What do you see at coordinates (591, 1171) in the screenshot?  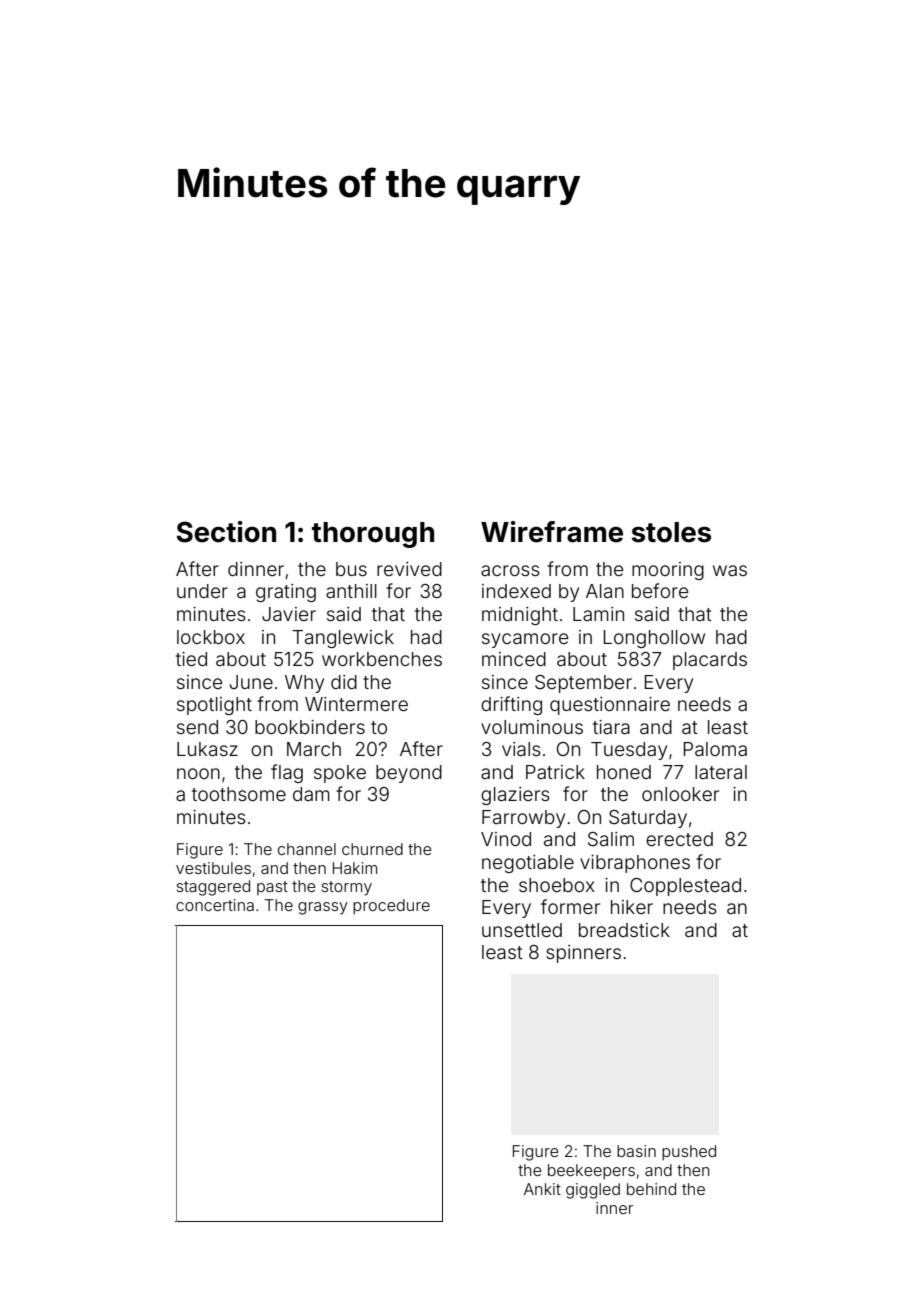 I see `beekeepers` at bounding box center [591, 1171].
